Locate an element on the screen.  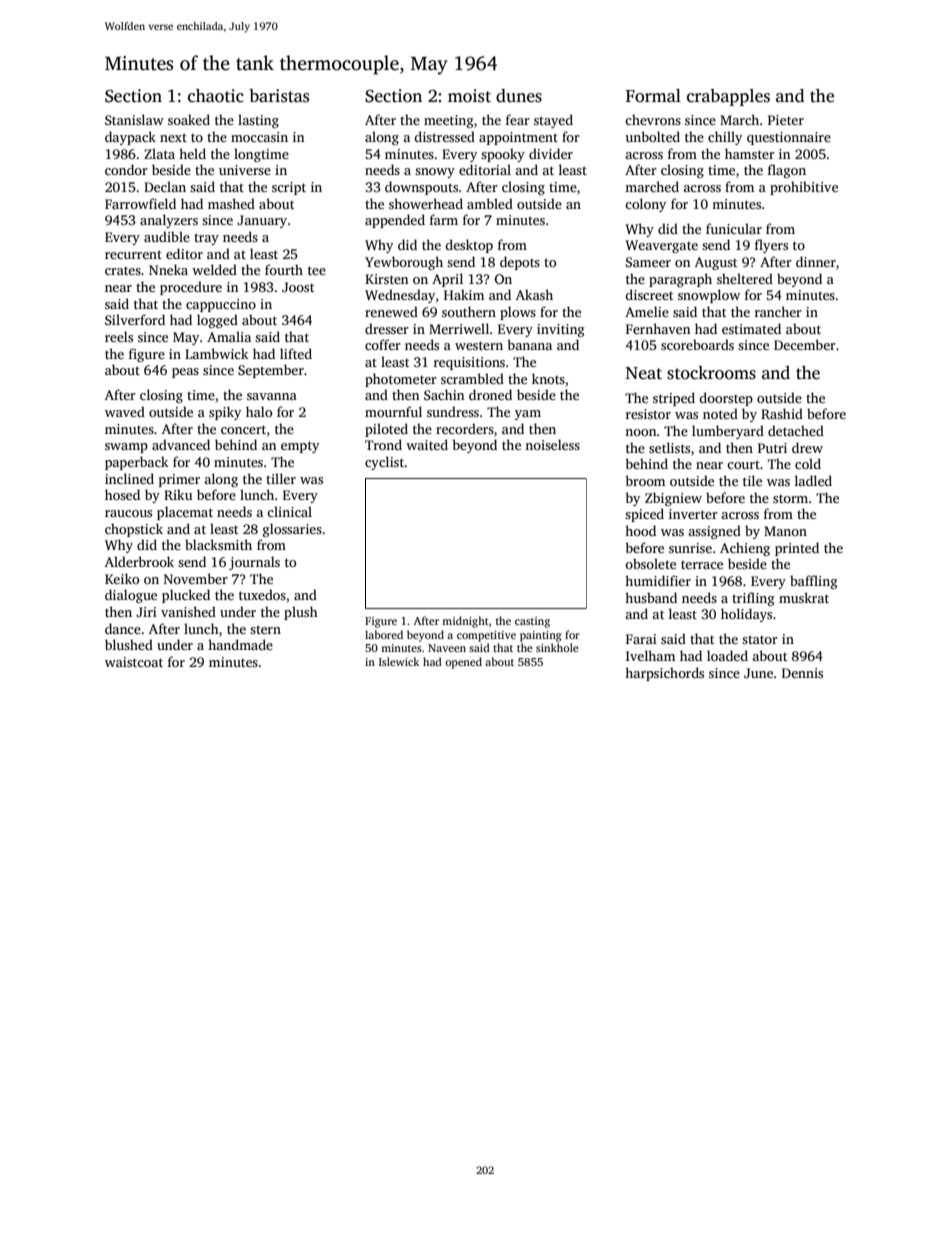
chopstick is located at coordinates (134, 530).
